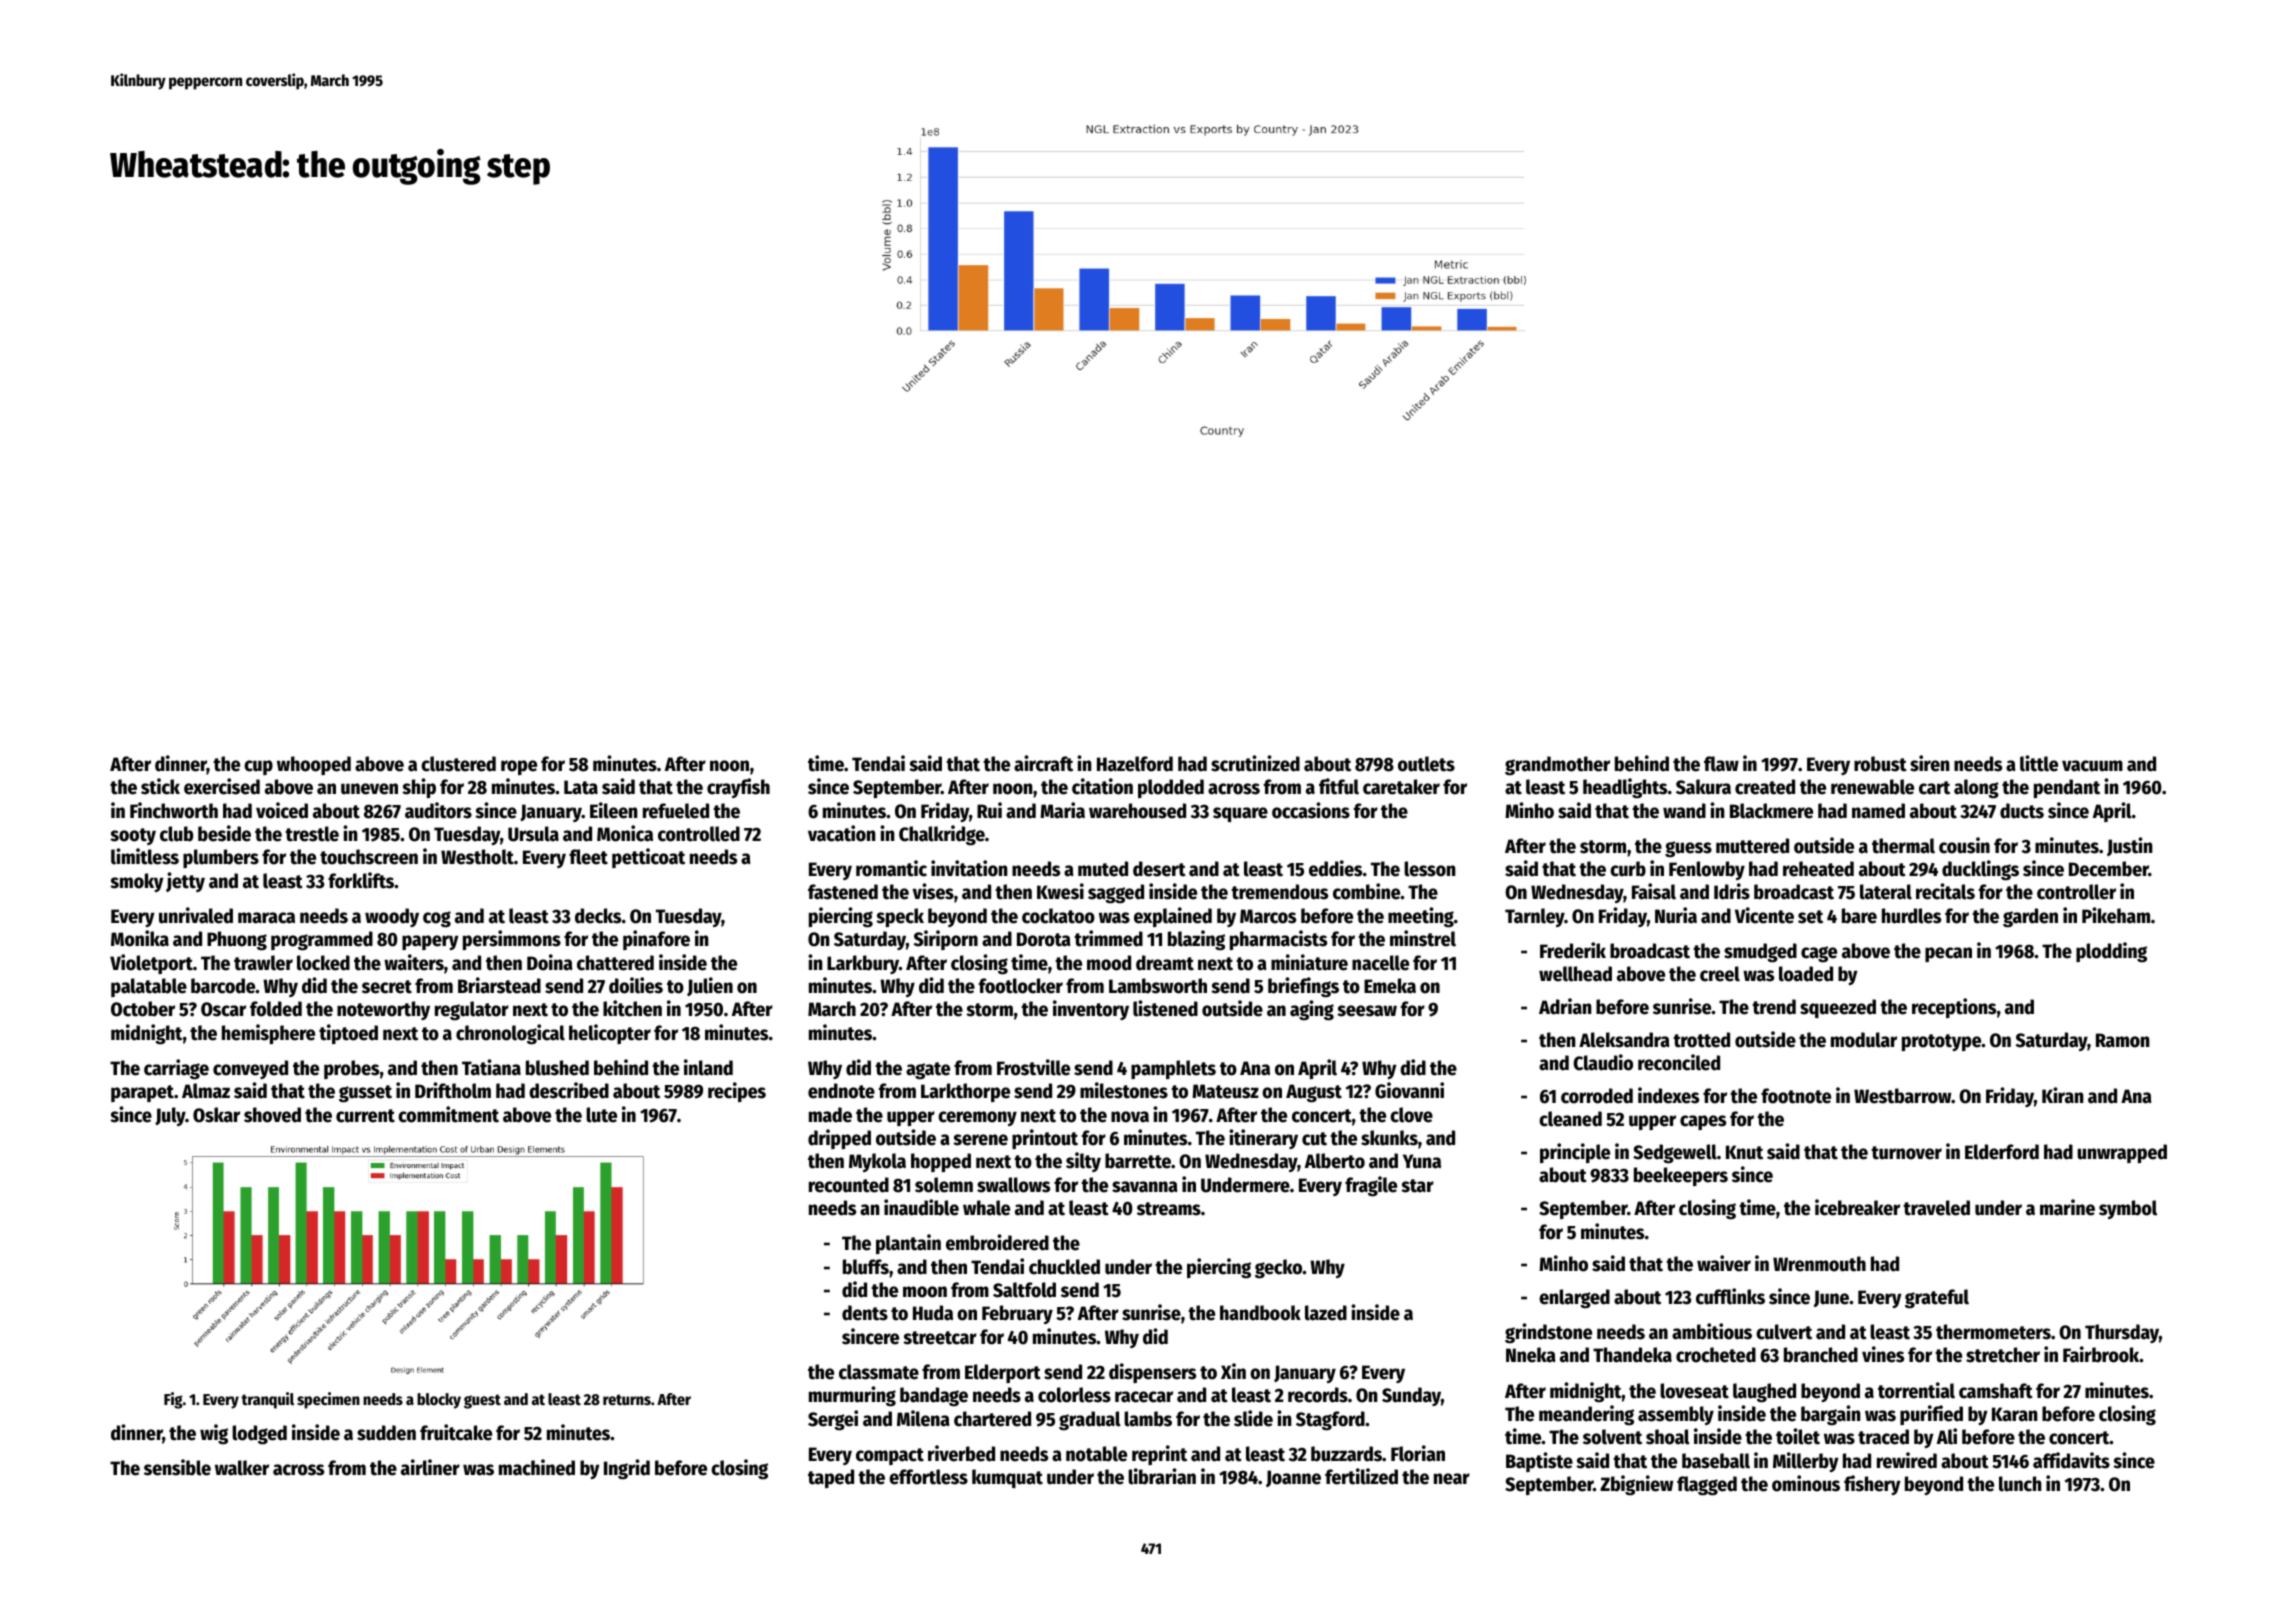 The image size is (2282, 1614). Describe the element at coordinates (1279, 892) in the image. I see `tremendous` at that location.
